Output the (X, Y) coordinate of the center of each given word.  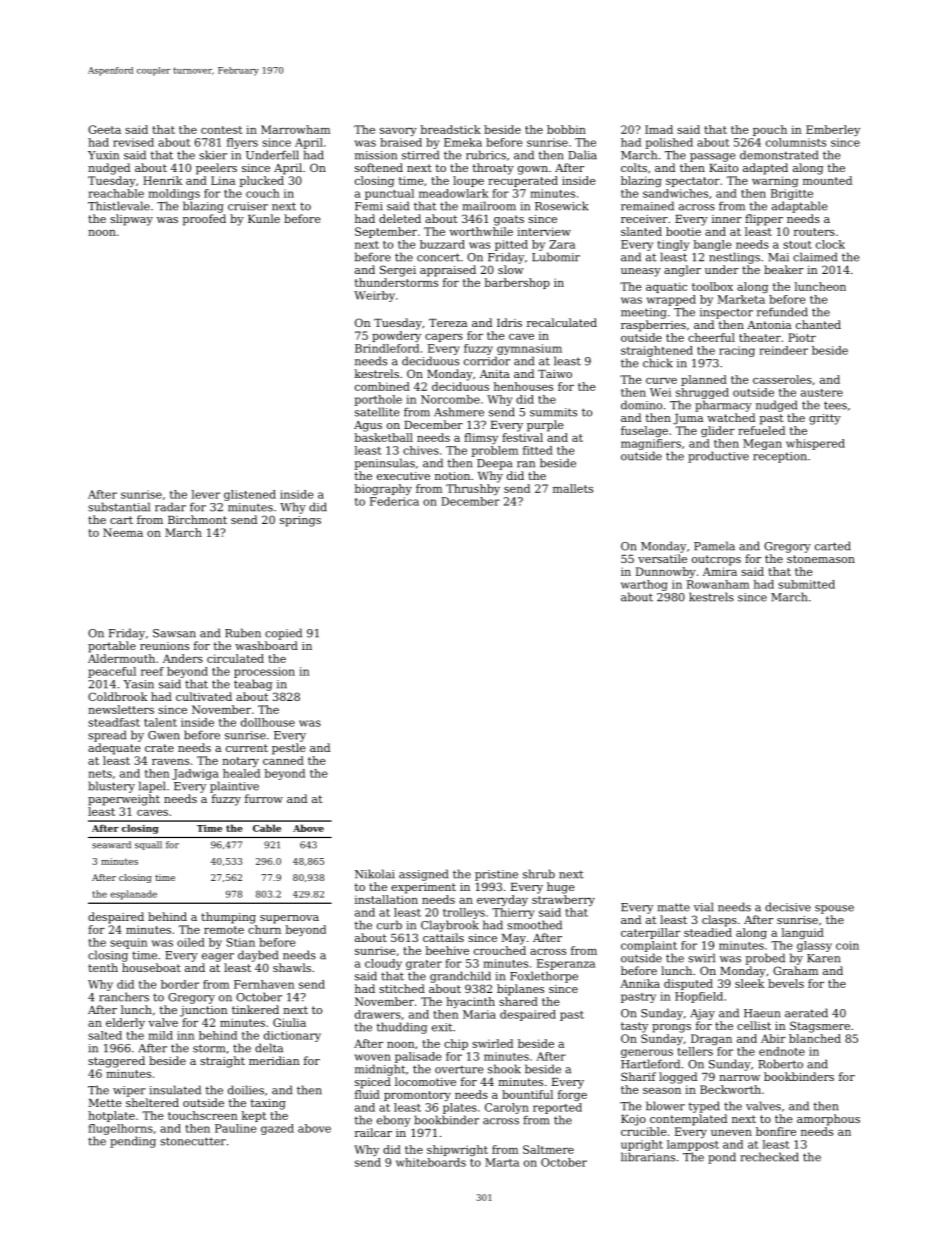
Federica (394, 501)
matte (673, 907)
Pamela (714, 546)
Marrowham (295, 129)
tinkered (255, 1009)
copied (283, 634)
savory (398, 132)
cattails (443, 937)
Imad (659, 129)
